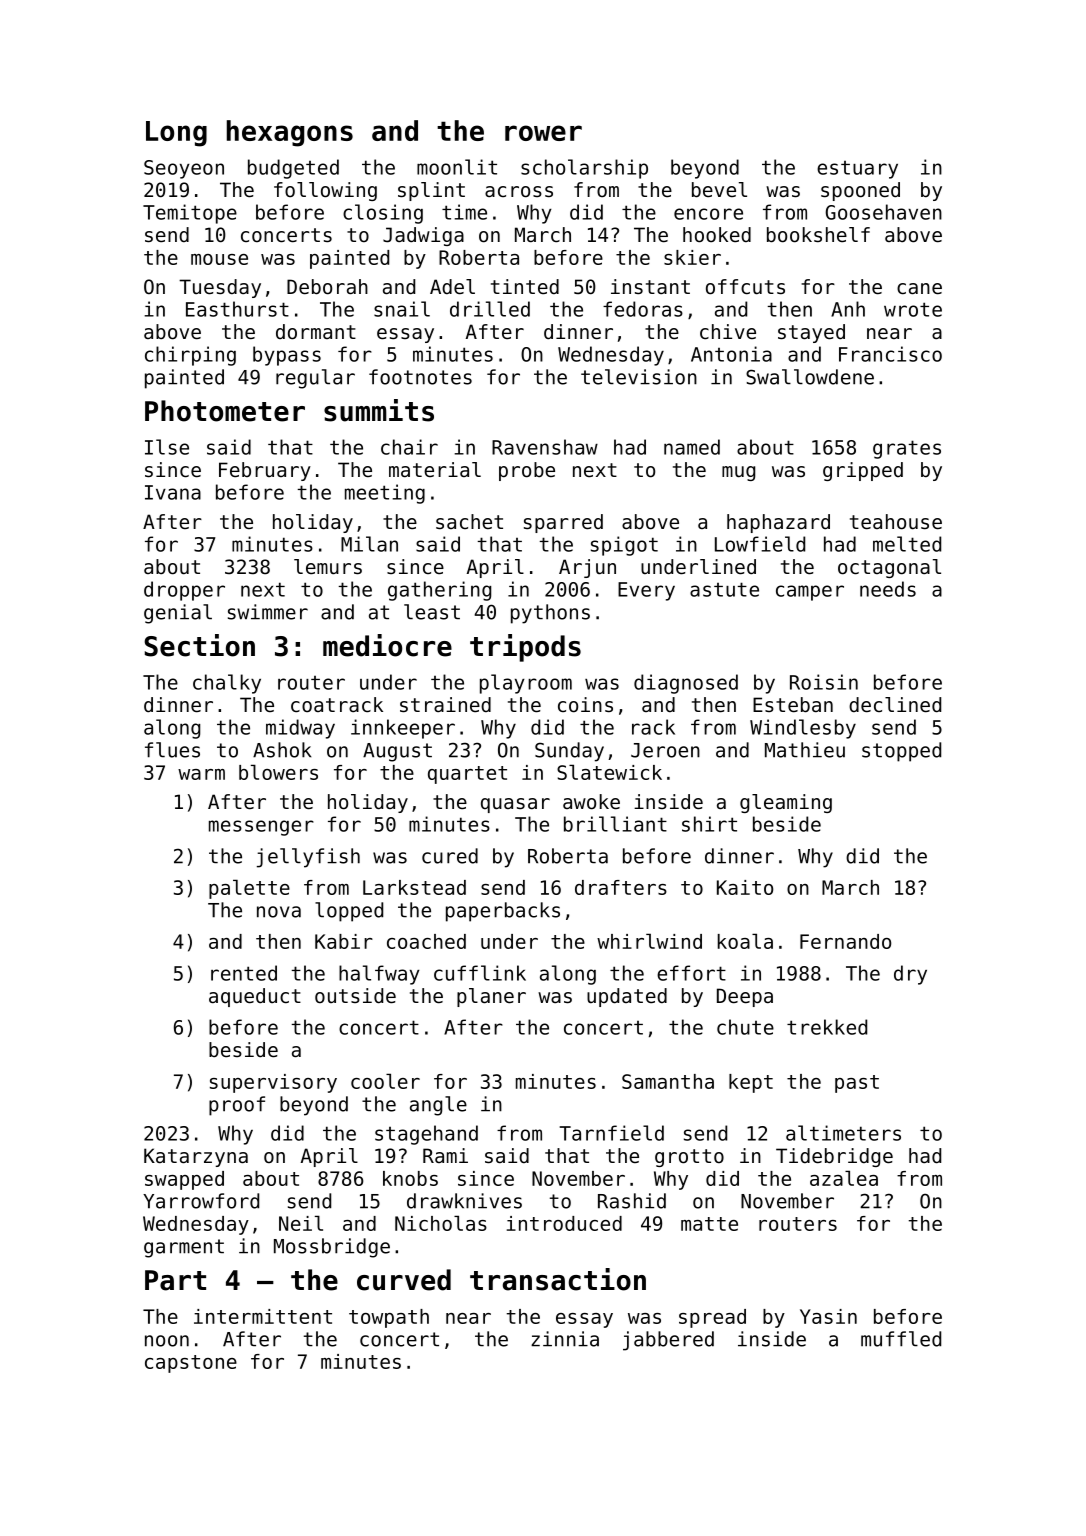 Image resolution: width=1086 pixels, height=1536 pixels. I want to click on Francisco, so click(890, 354).
